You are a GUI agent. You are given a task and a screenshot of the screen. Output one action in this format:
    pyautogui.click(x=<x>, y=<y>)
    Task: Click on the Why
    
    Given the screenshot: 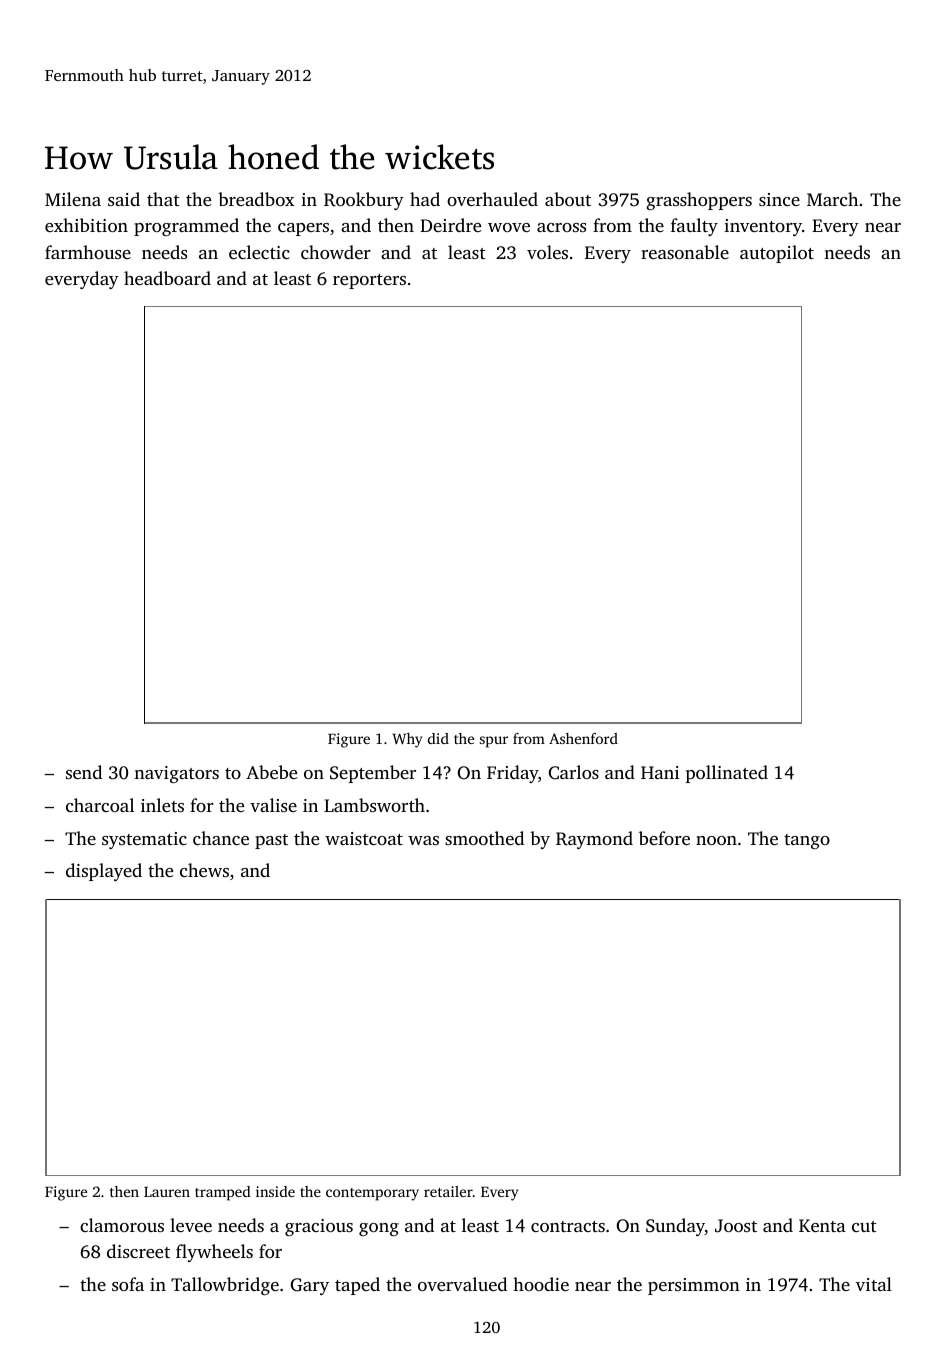 What is the action you would take?
    pyautogui.click(x=407, y=740)
